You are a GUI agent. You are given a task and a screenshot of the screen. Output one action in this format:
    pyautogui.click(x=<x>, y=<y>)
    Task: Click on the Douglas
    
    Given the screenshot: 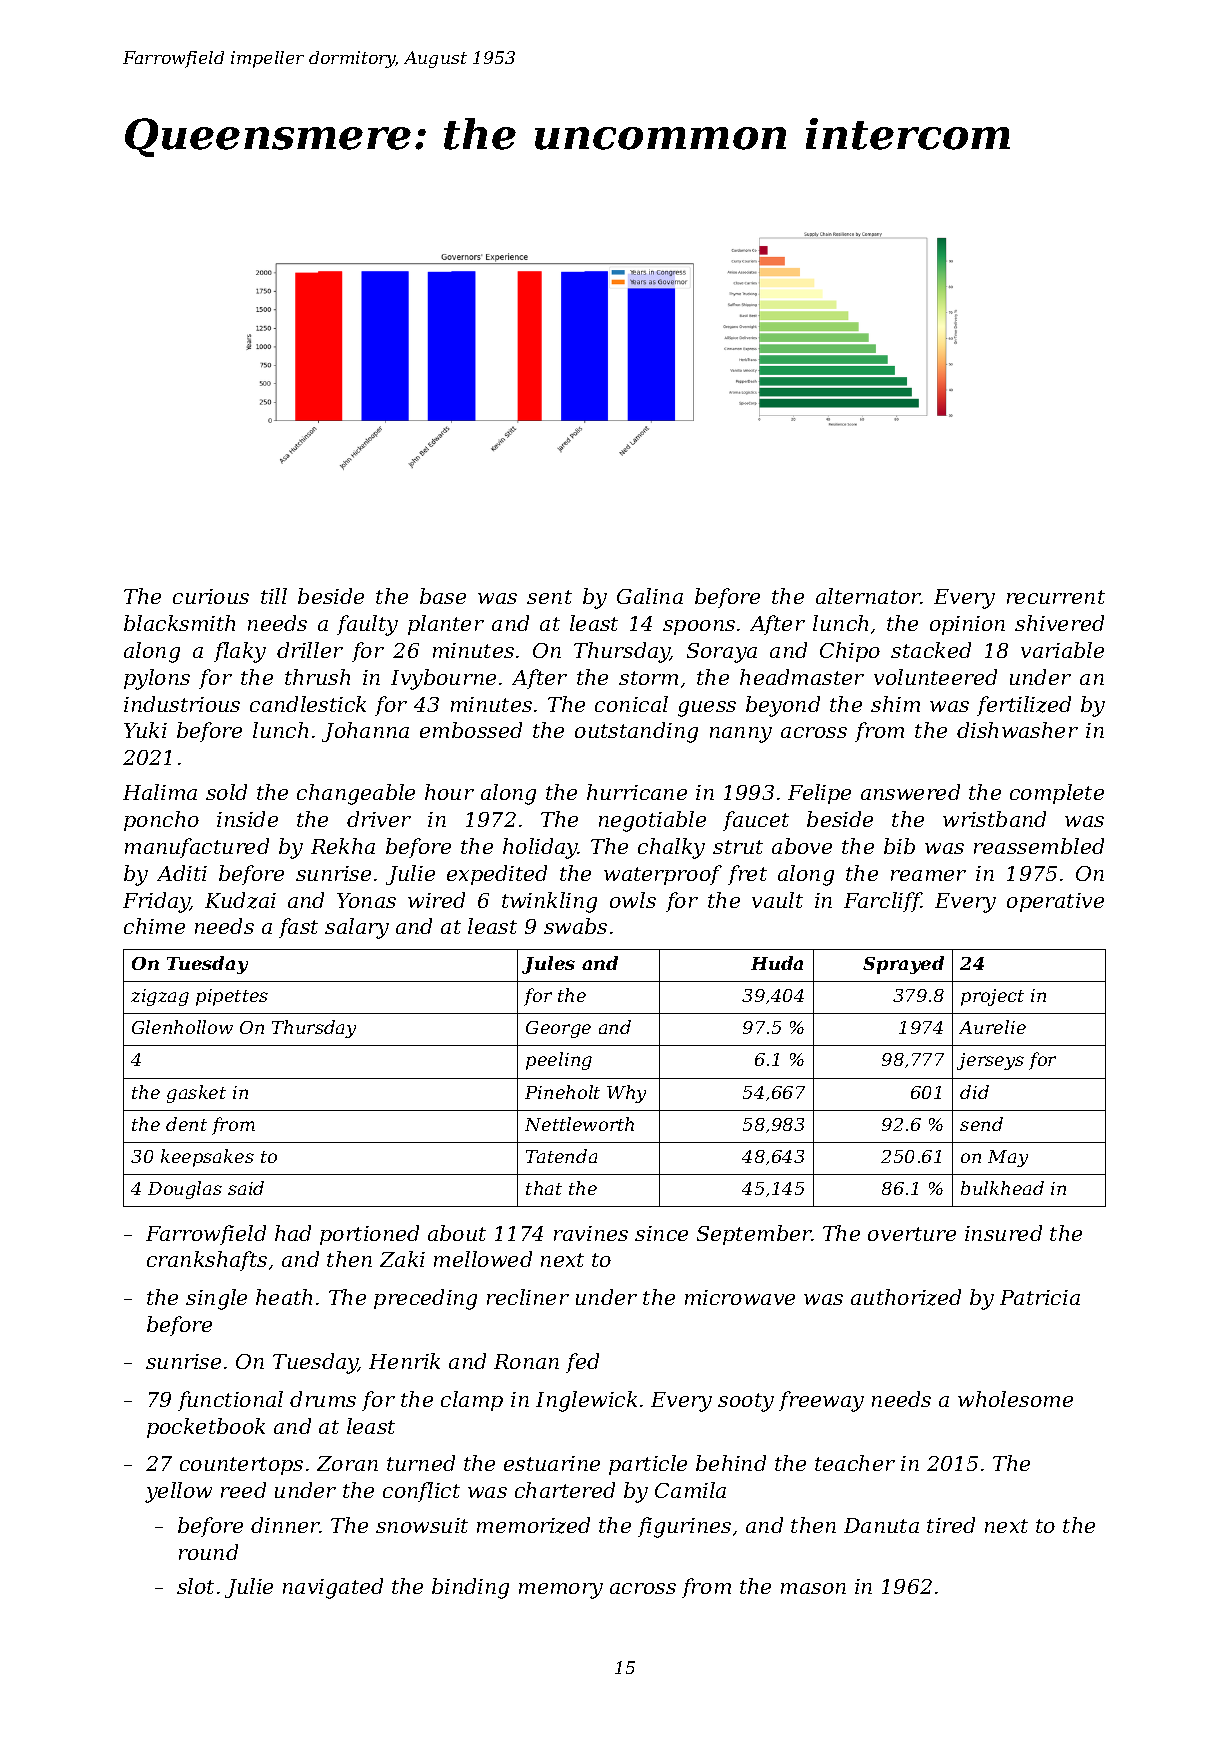 What is the action you would take?
    pyautogui.click(x=185, y=1190)
